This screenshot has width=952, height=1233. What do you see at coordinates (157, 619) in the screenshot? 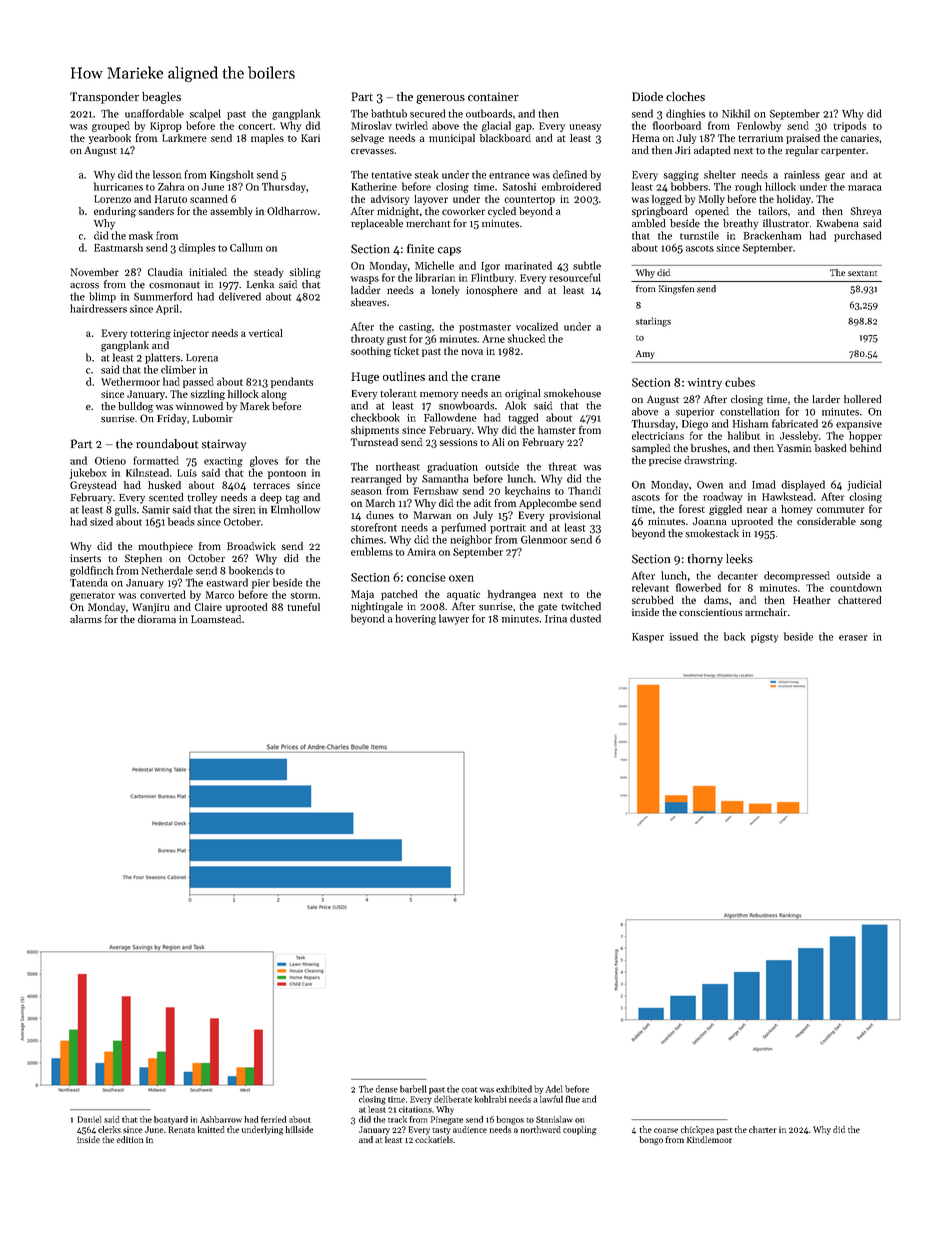
I see `diorama` at bounding box center [157, 619].
